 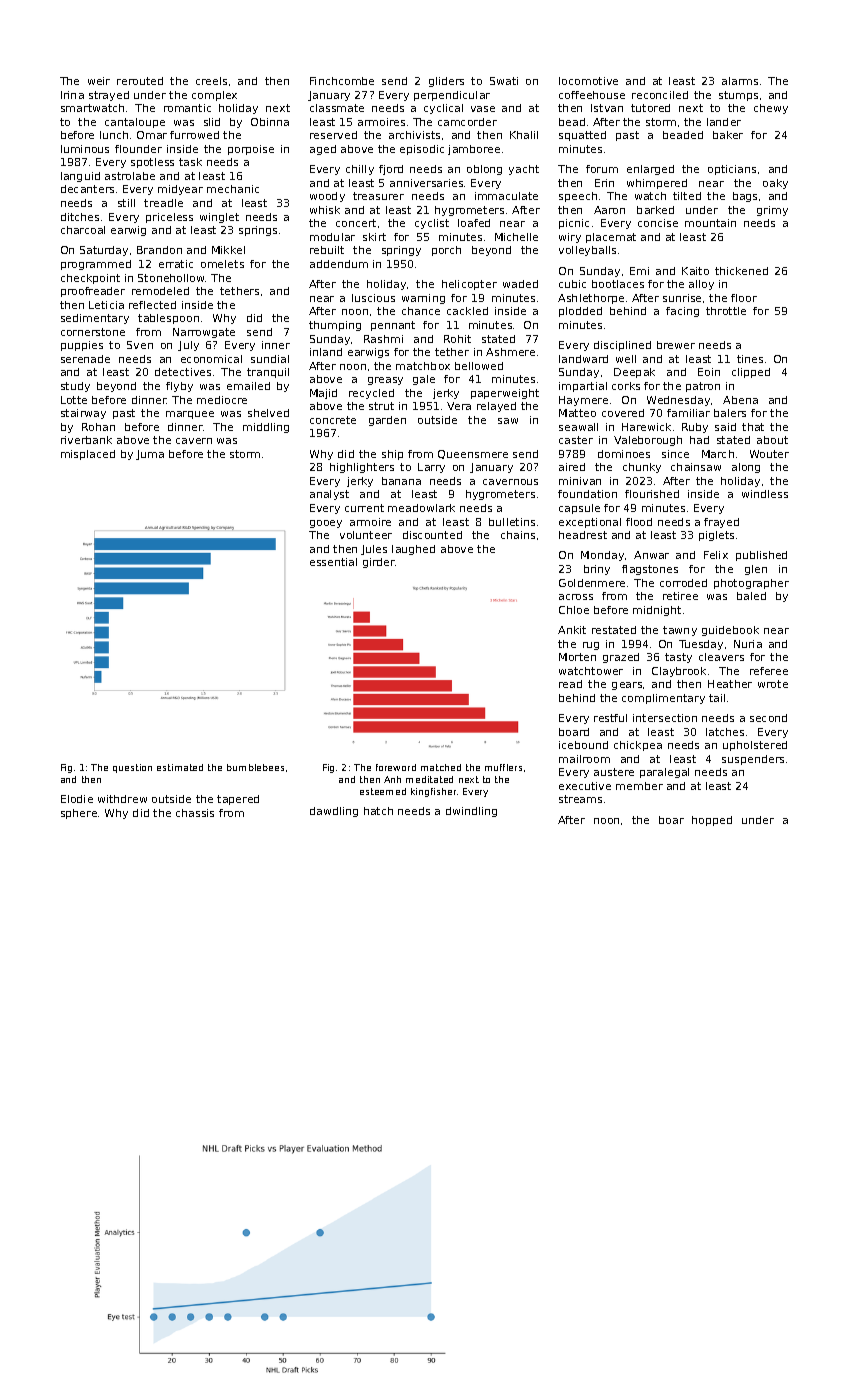 What do you see at coordinates (769, 454) in the page?
I see `Wouter` at bounding box center [769, 454].
